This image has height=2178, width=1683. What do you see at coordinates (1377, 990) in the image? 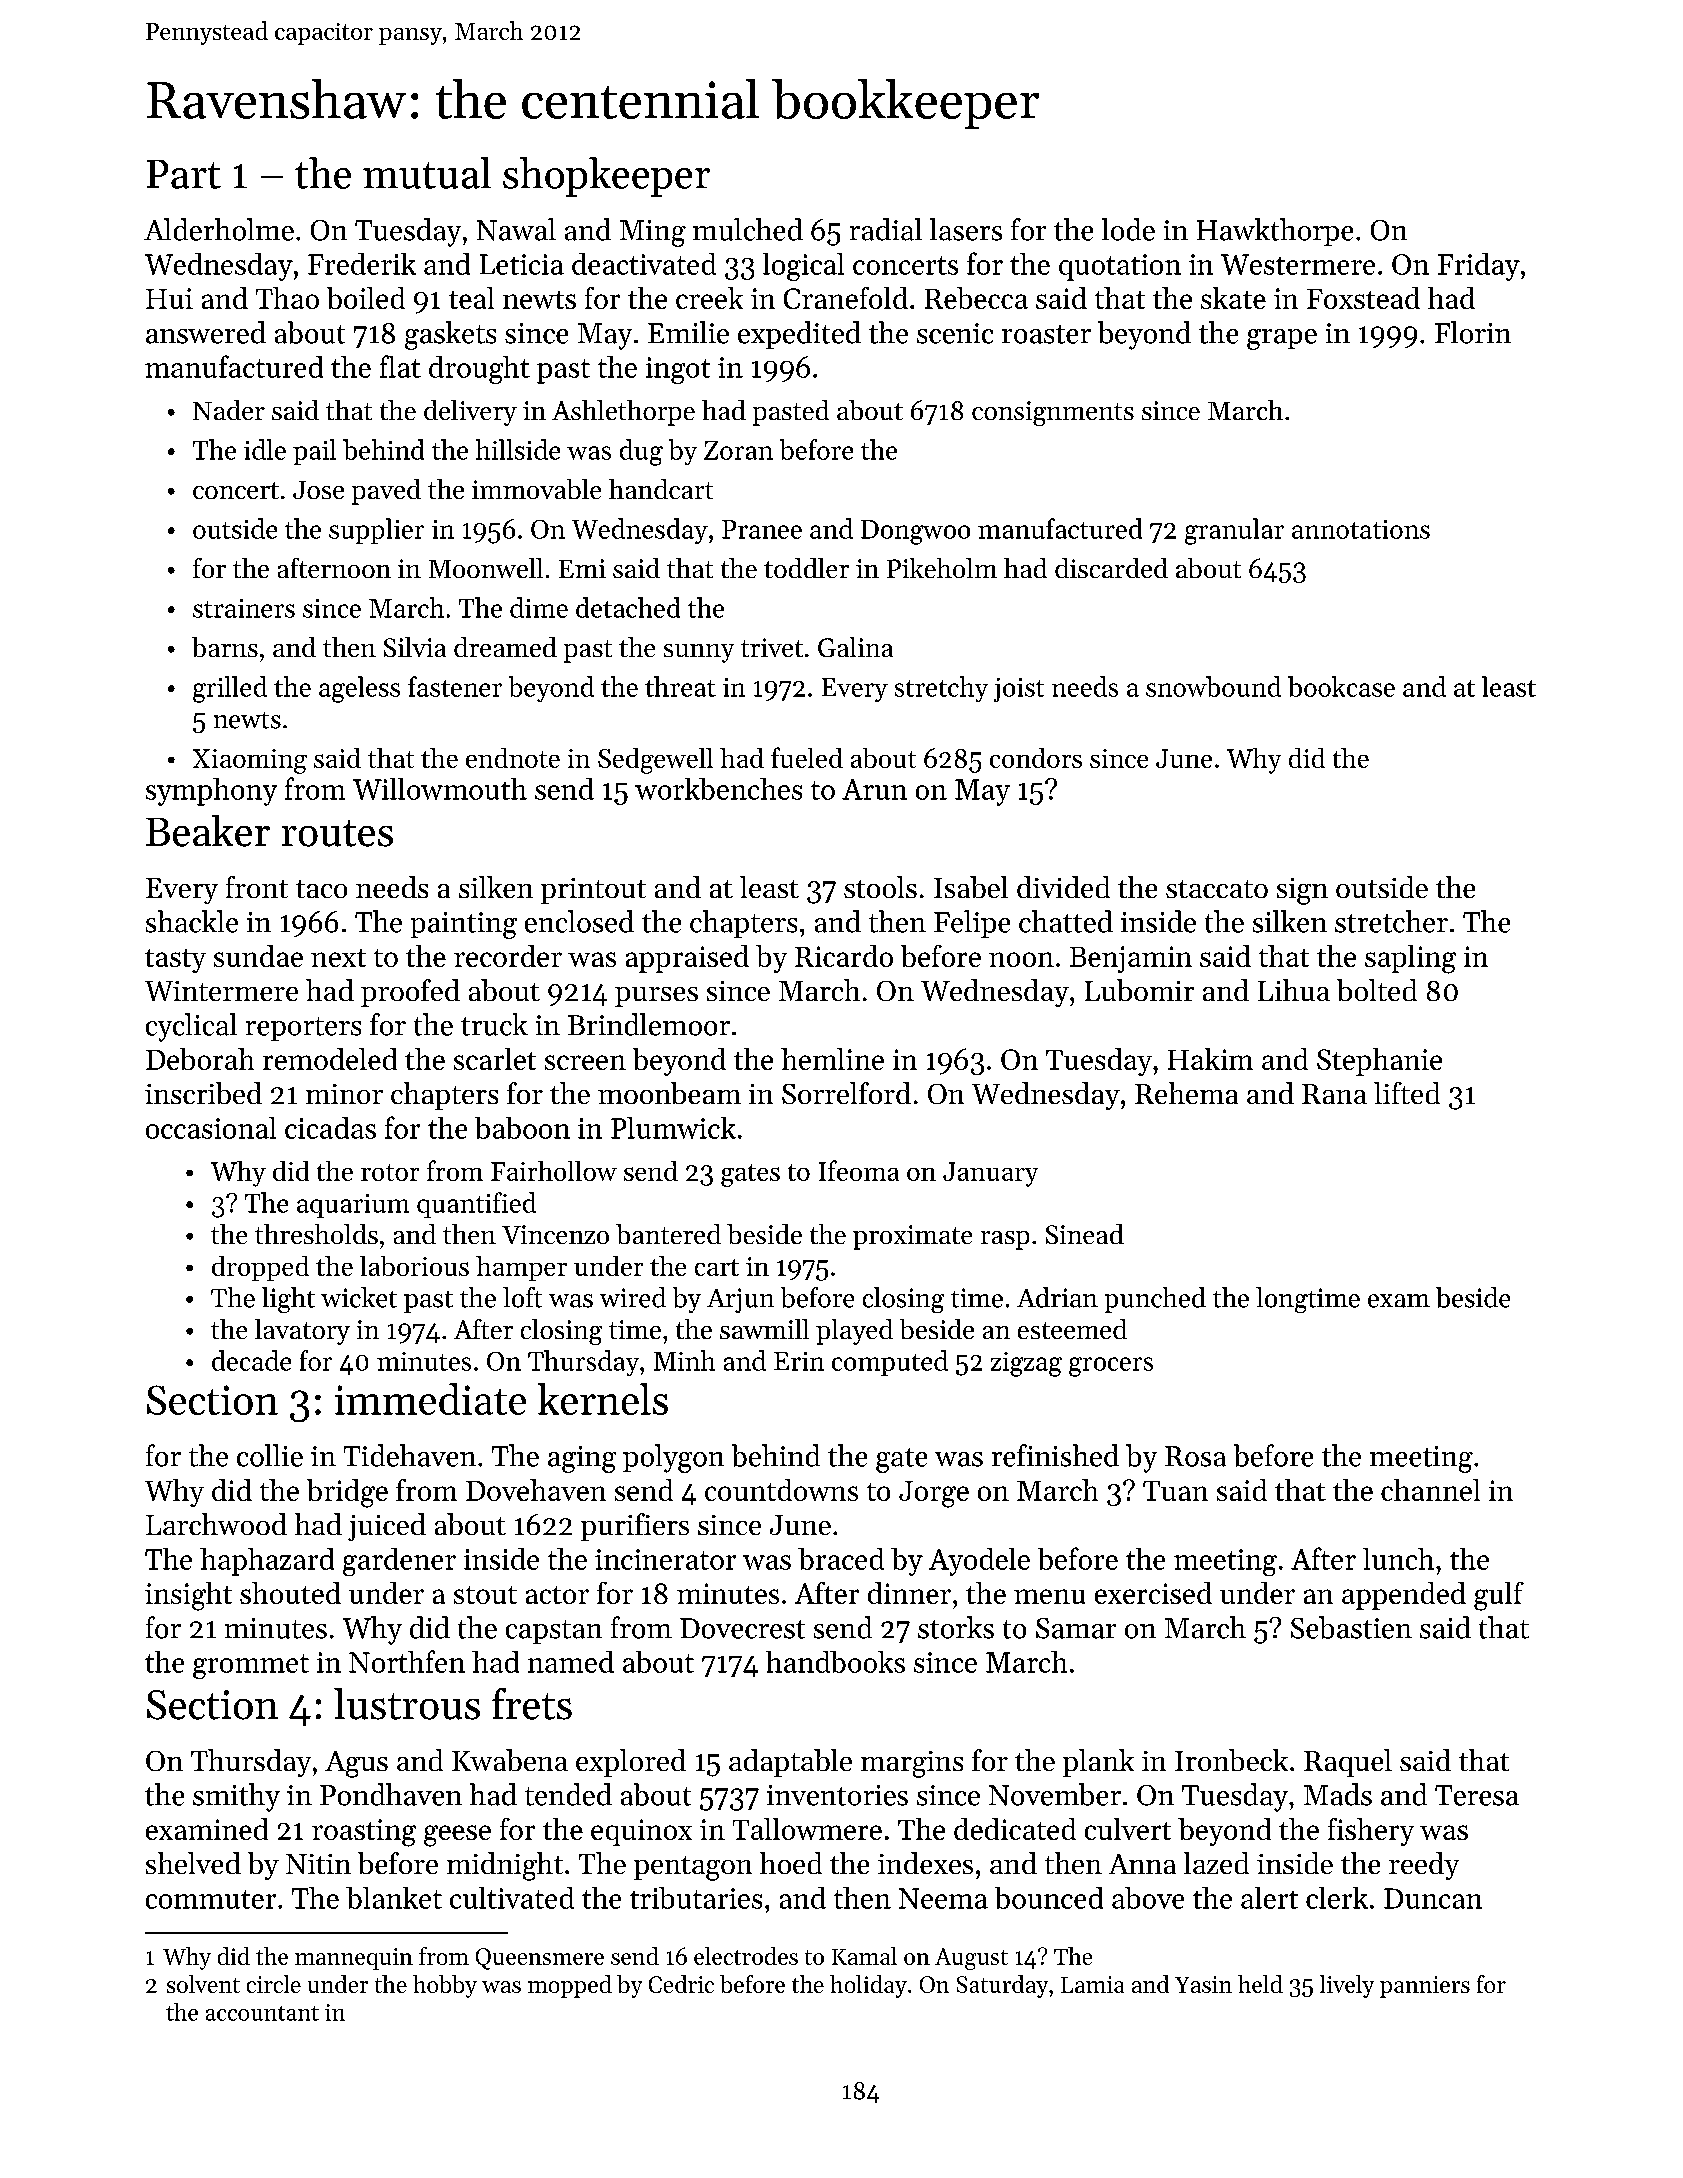
I see `bolted` at bounding box center [1377, 990].
